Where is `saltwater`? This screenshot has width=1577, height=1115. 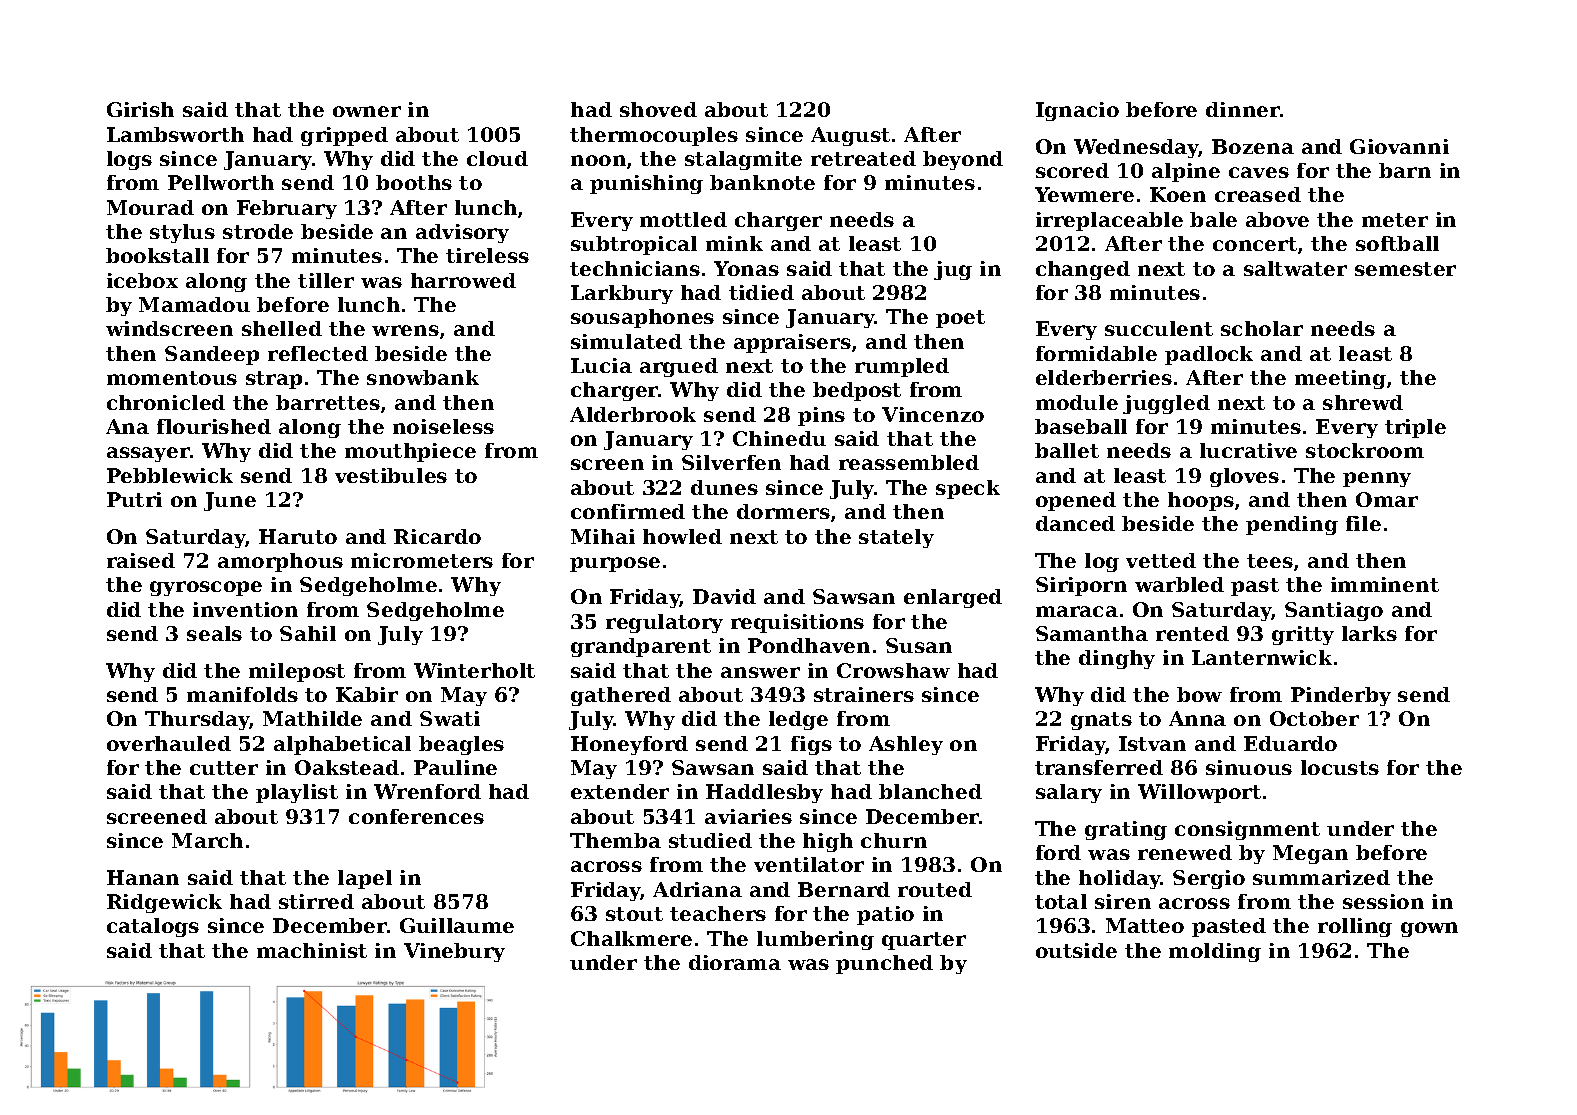
saltwater is located at coordinates (1295, 268).
